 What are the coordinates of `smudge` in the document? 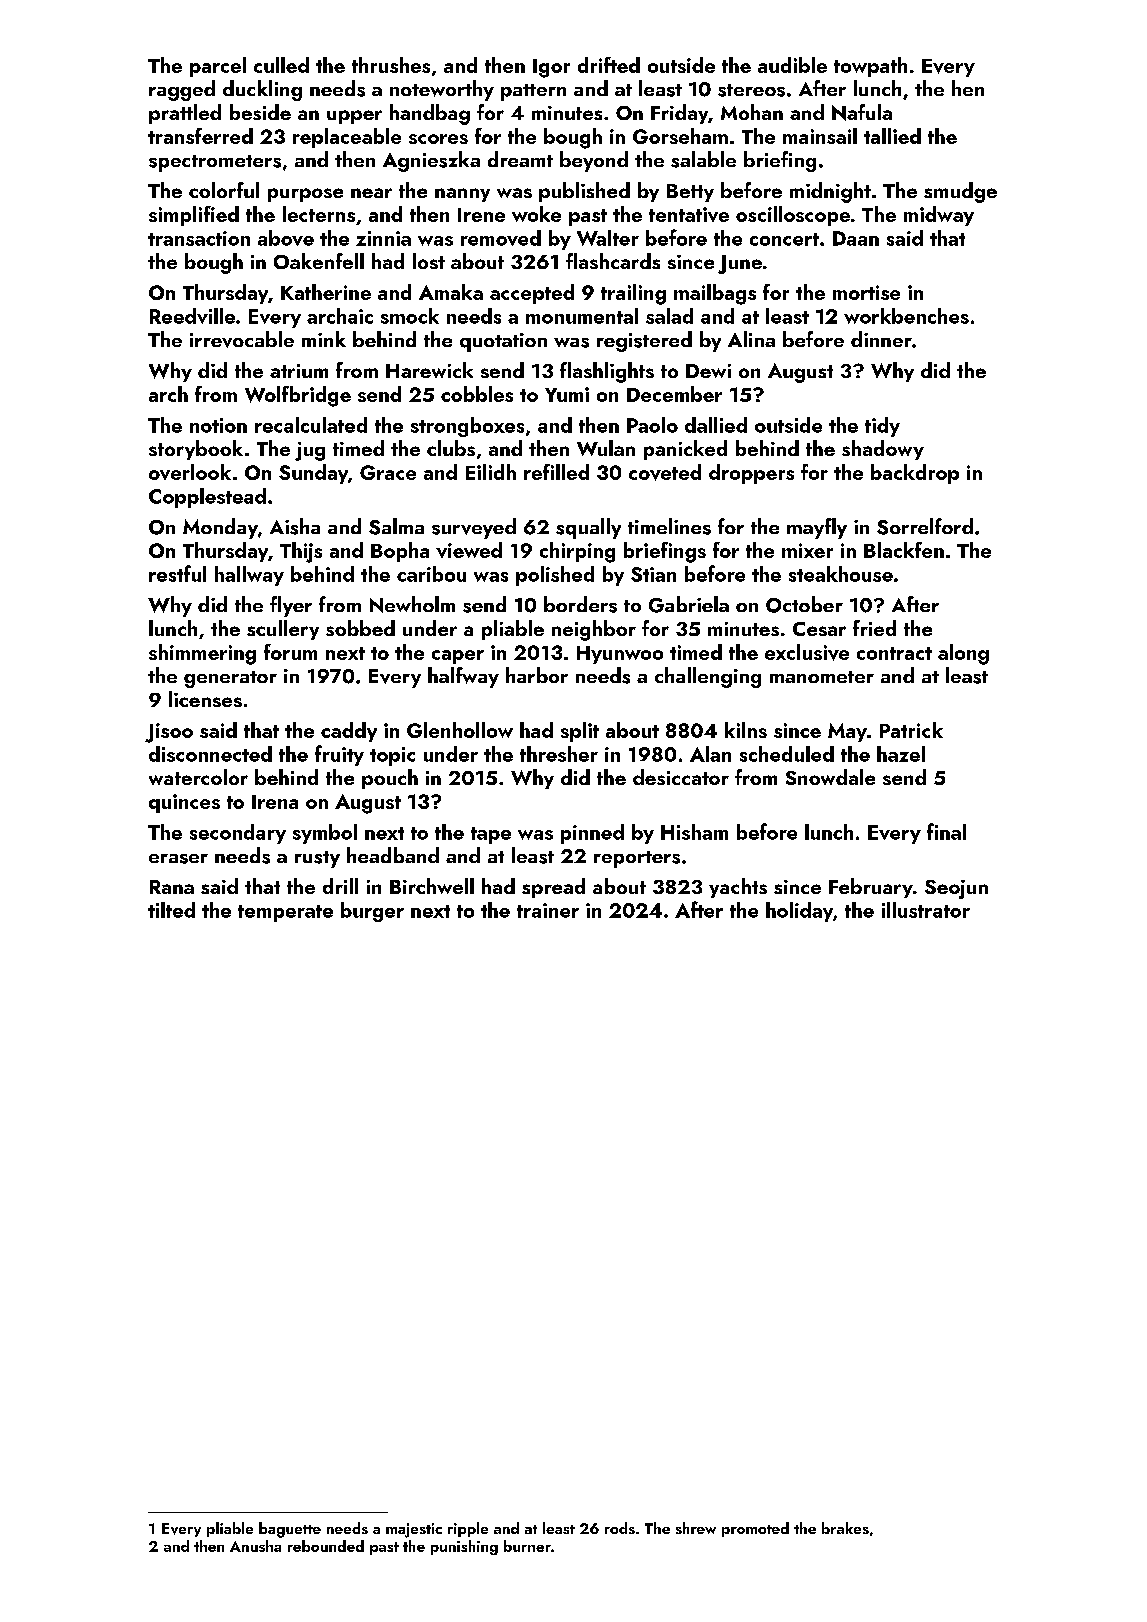 It's located at (960, 192).
